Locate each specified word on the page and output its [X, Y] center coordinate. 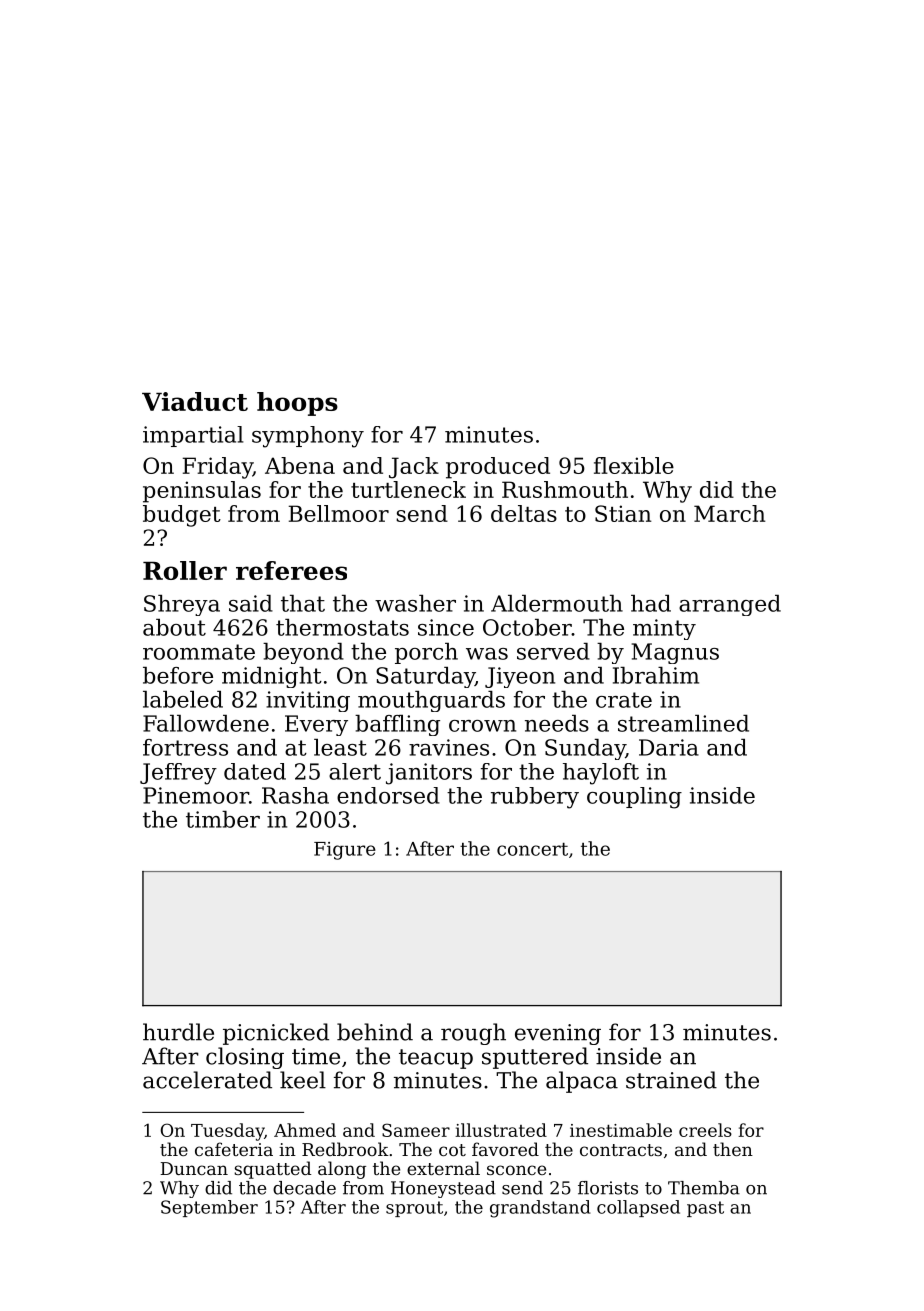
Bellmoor [339, 513]
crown [482, 726]
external [443, 1168]
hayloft [601, 774]
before [178, 675]
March [729, 513]
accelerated [207, 1080]
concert [532, 849]
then [733, 1149]
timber [223, 819]
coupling [634, 798]
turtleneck [408, 489]
